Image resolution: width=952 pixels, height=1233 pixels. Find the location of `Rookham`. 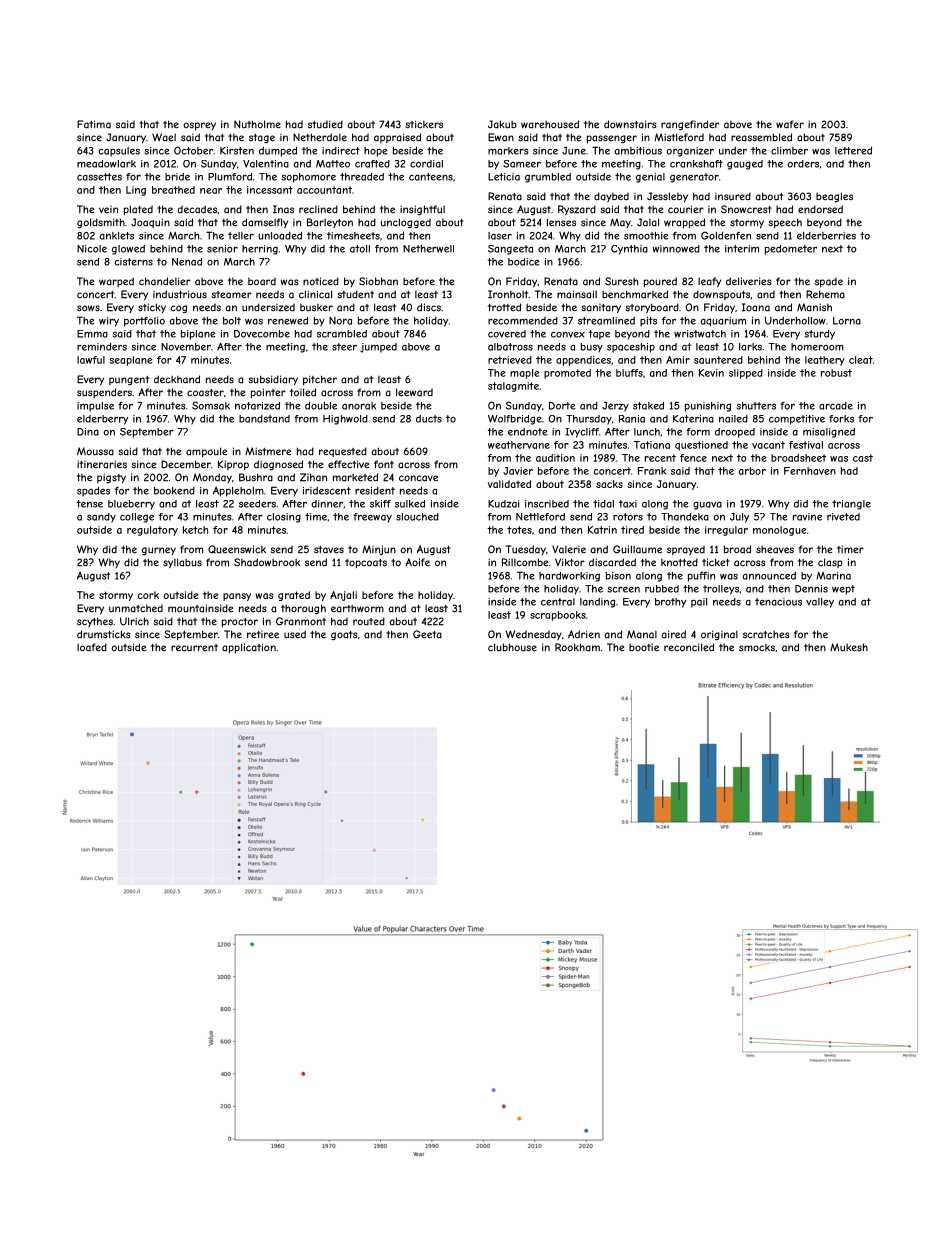

Rookham is located at coordinates (577, 647).
